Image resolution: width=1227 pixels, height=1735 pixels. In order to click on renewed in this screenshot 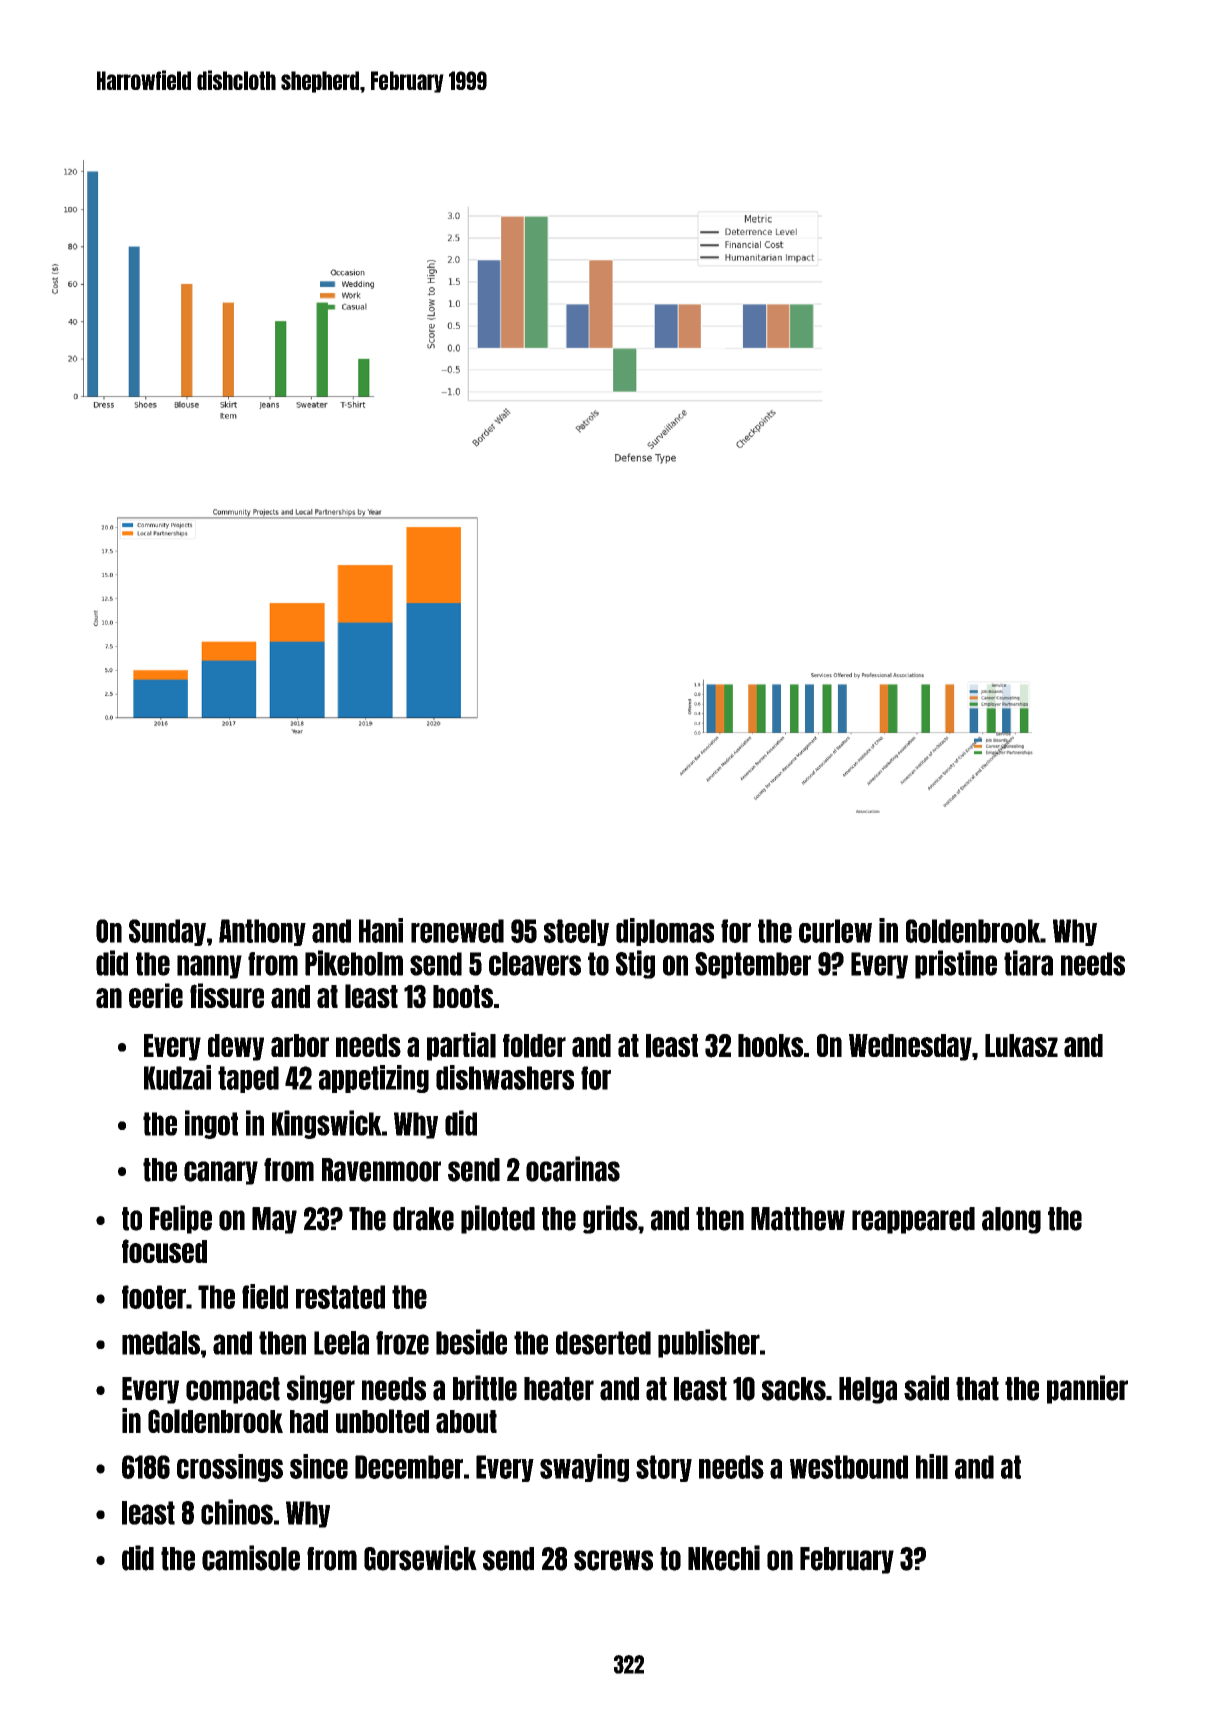, I will do `click(457, 931)`.
